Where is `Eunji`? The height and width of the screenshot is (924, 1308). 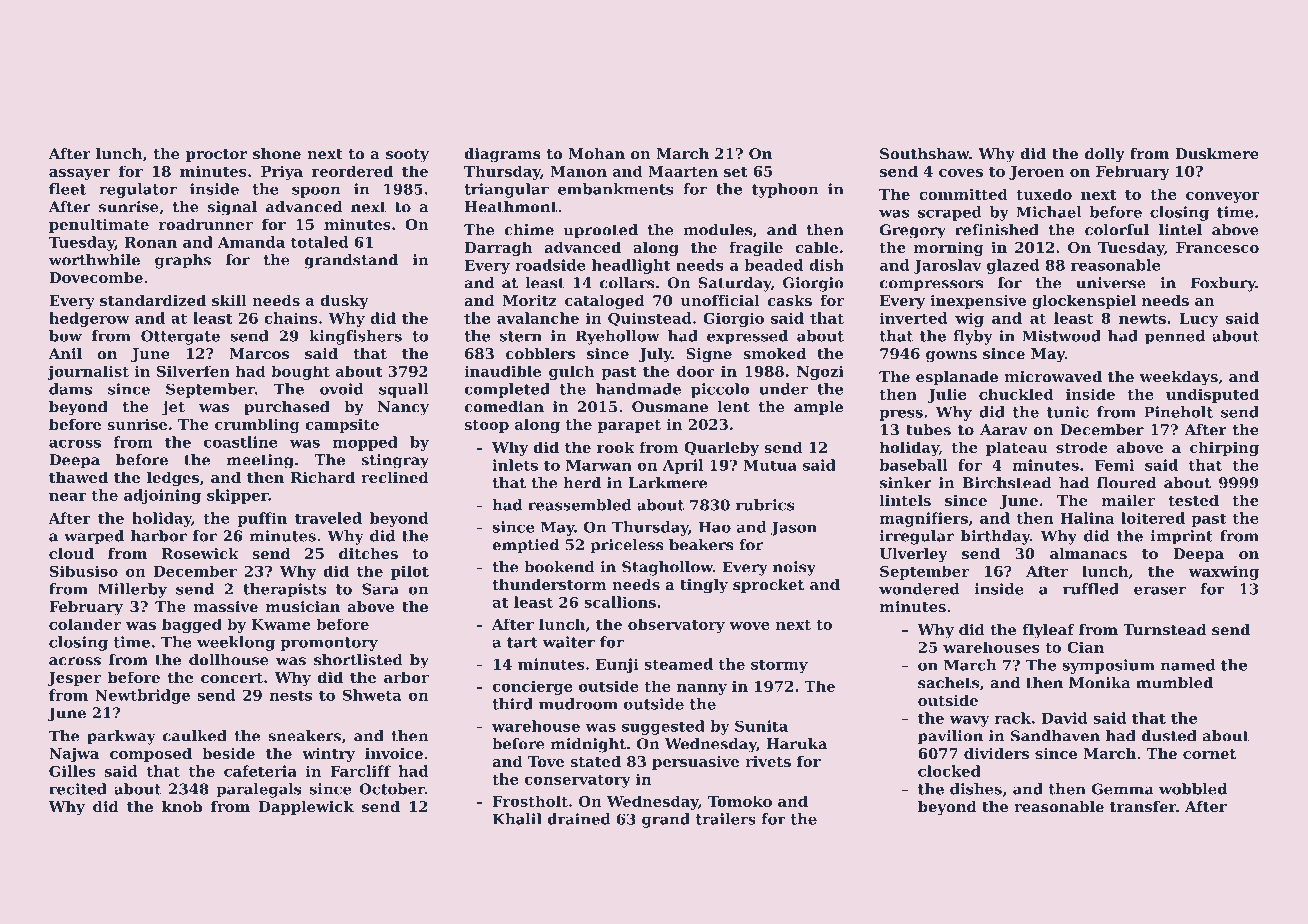
Eunji is located at coordinates (617, 665).
